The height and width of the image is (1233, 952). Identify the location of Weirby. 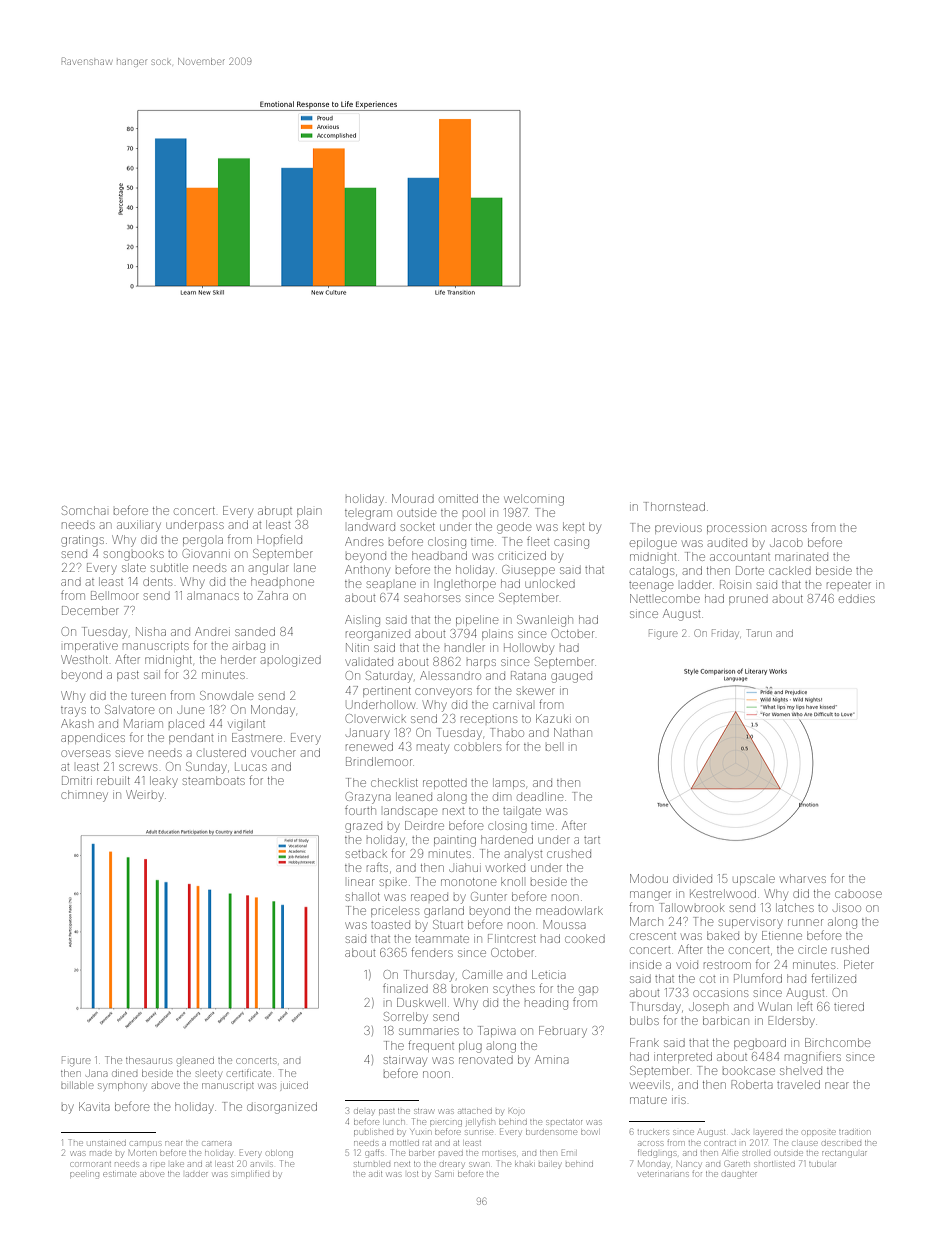
(144, 796).
